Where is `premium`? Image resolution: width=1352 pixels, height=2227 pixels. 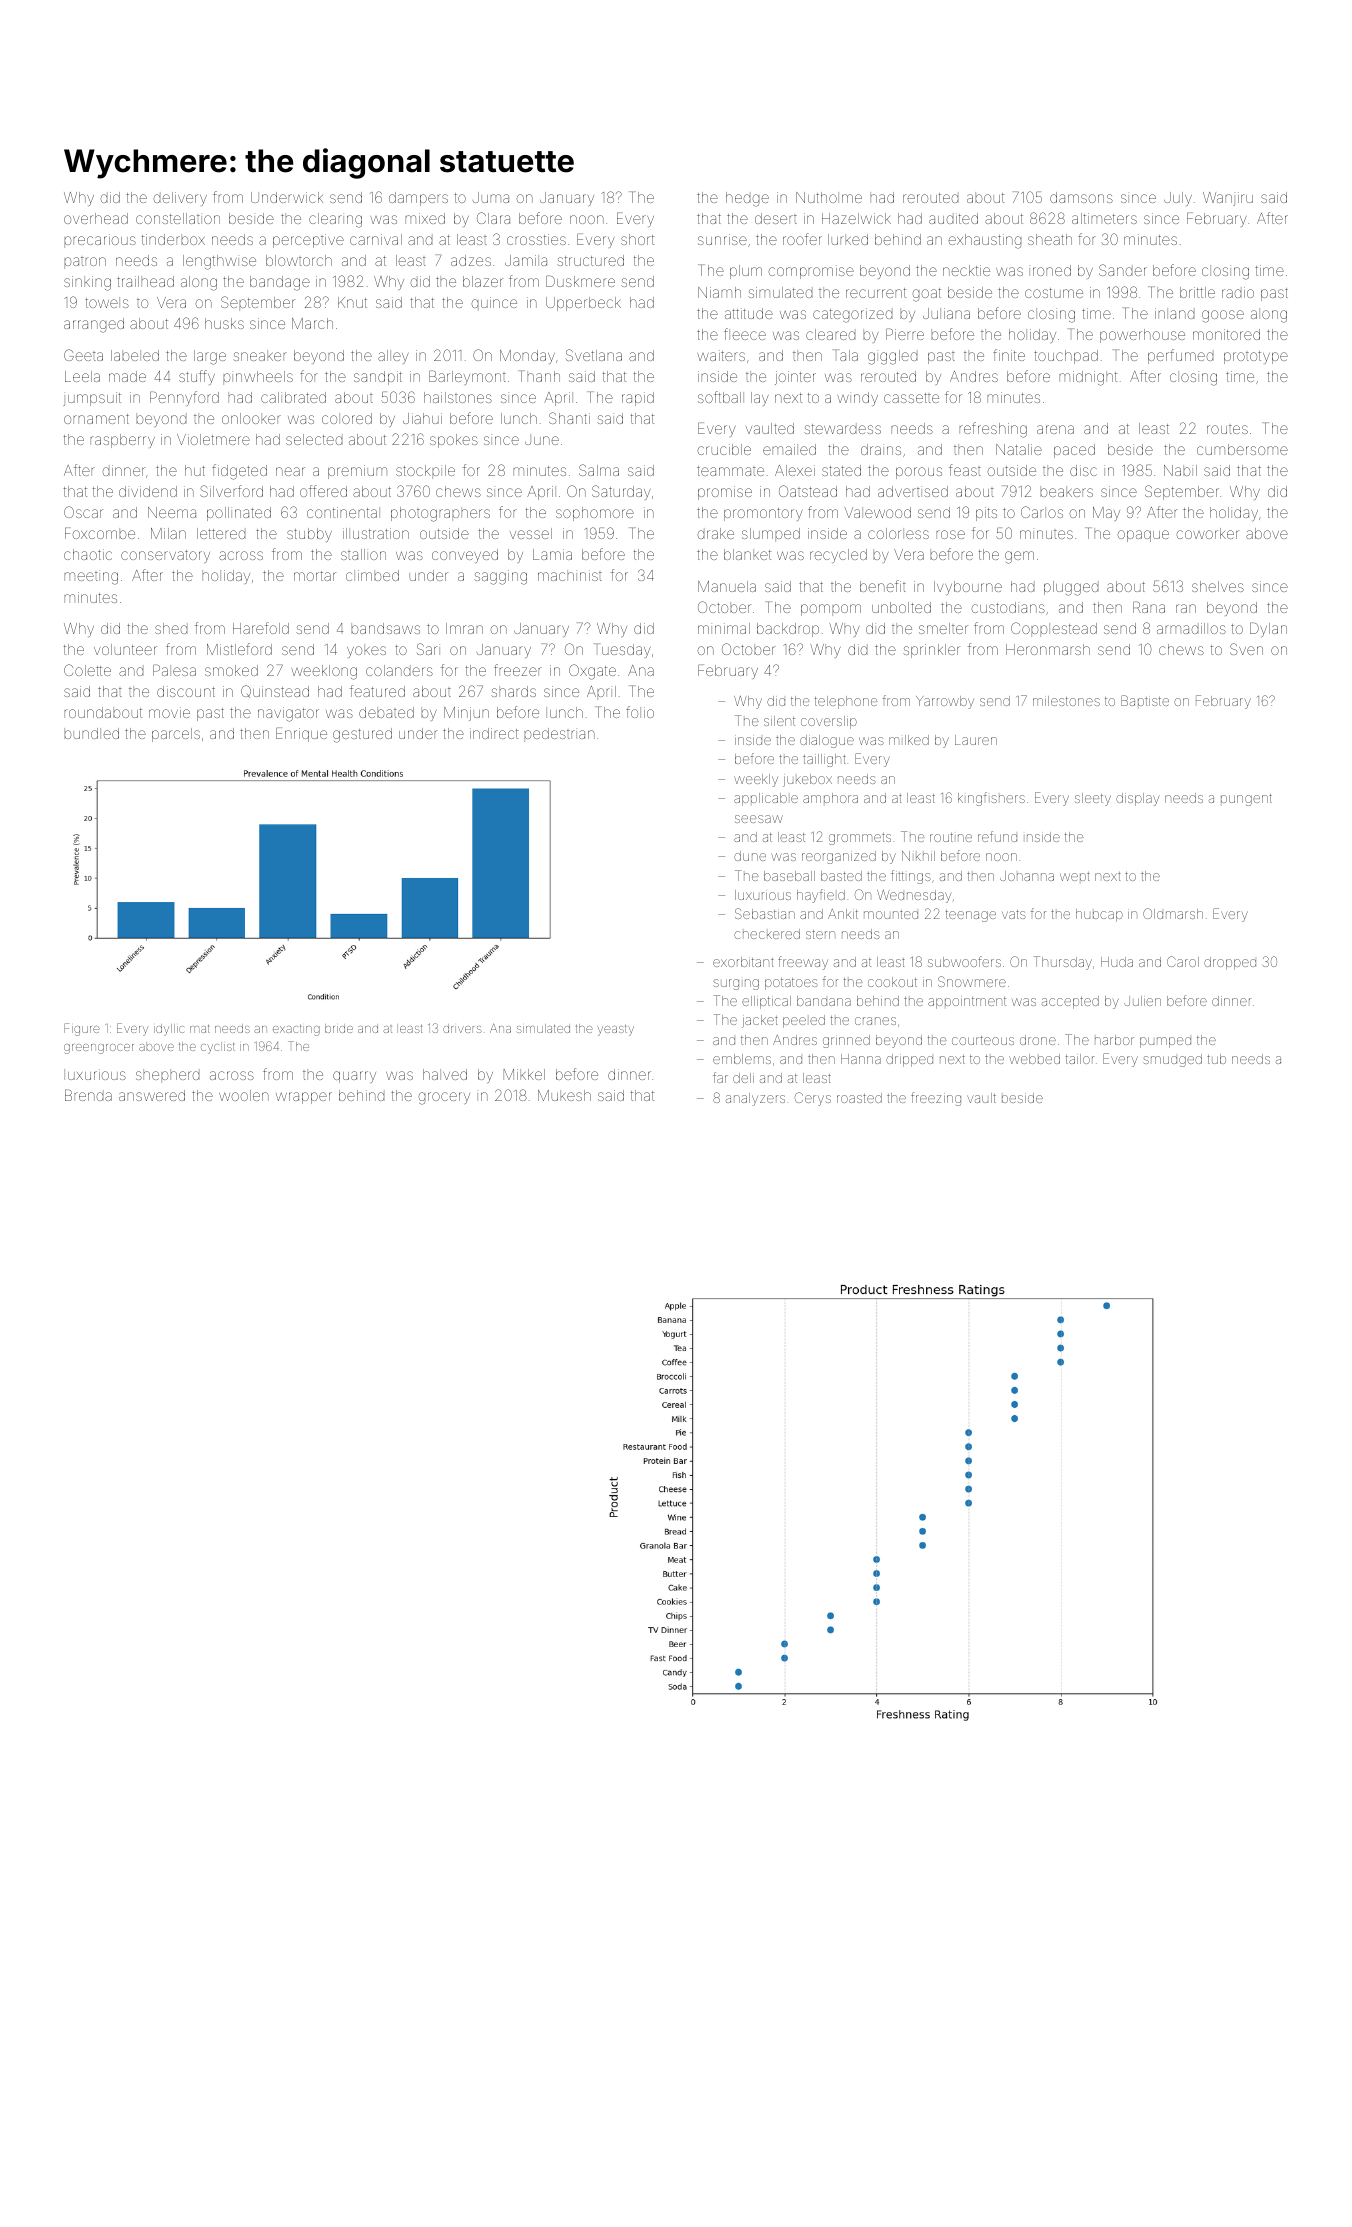
premium is located at coordinates (357, 472).
